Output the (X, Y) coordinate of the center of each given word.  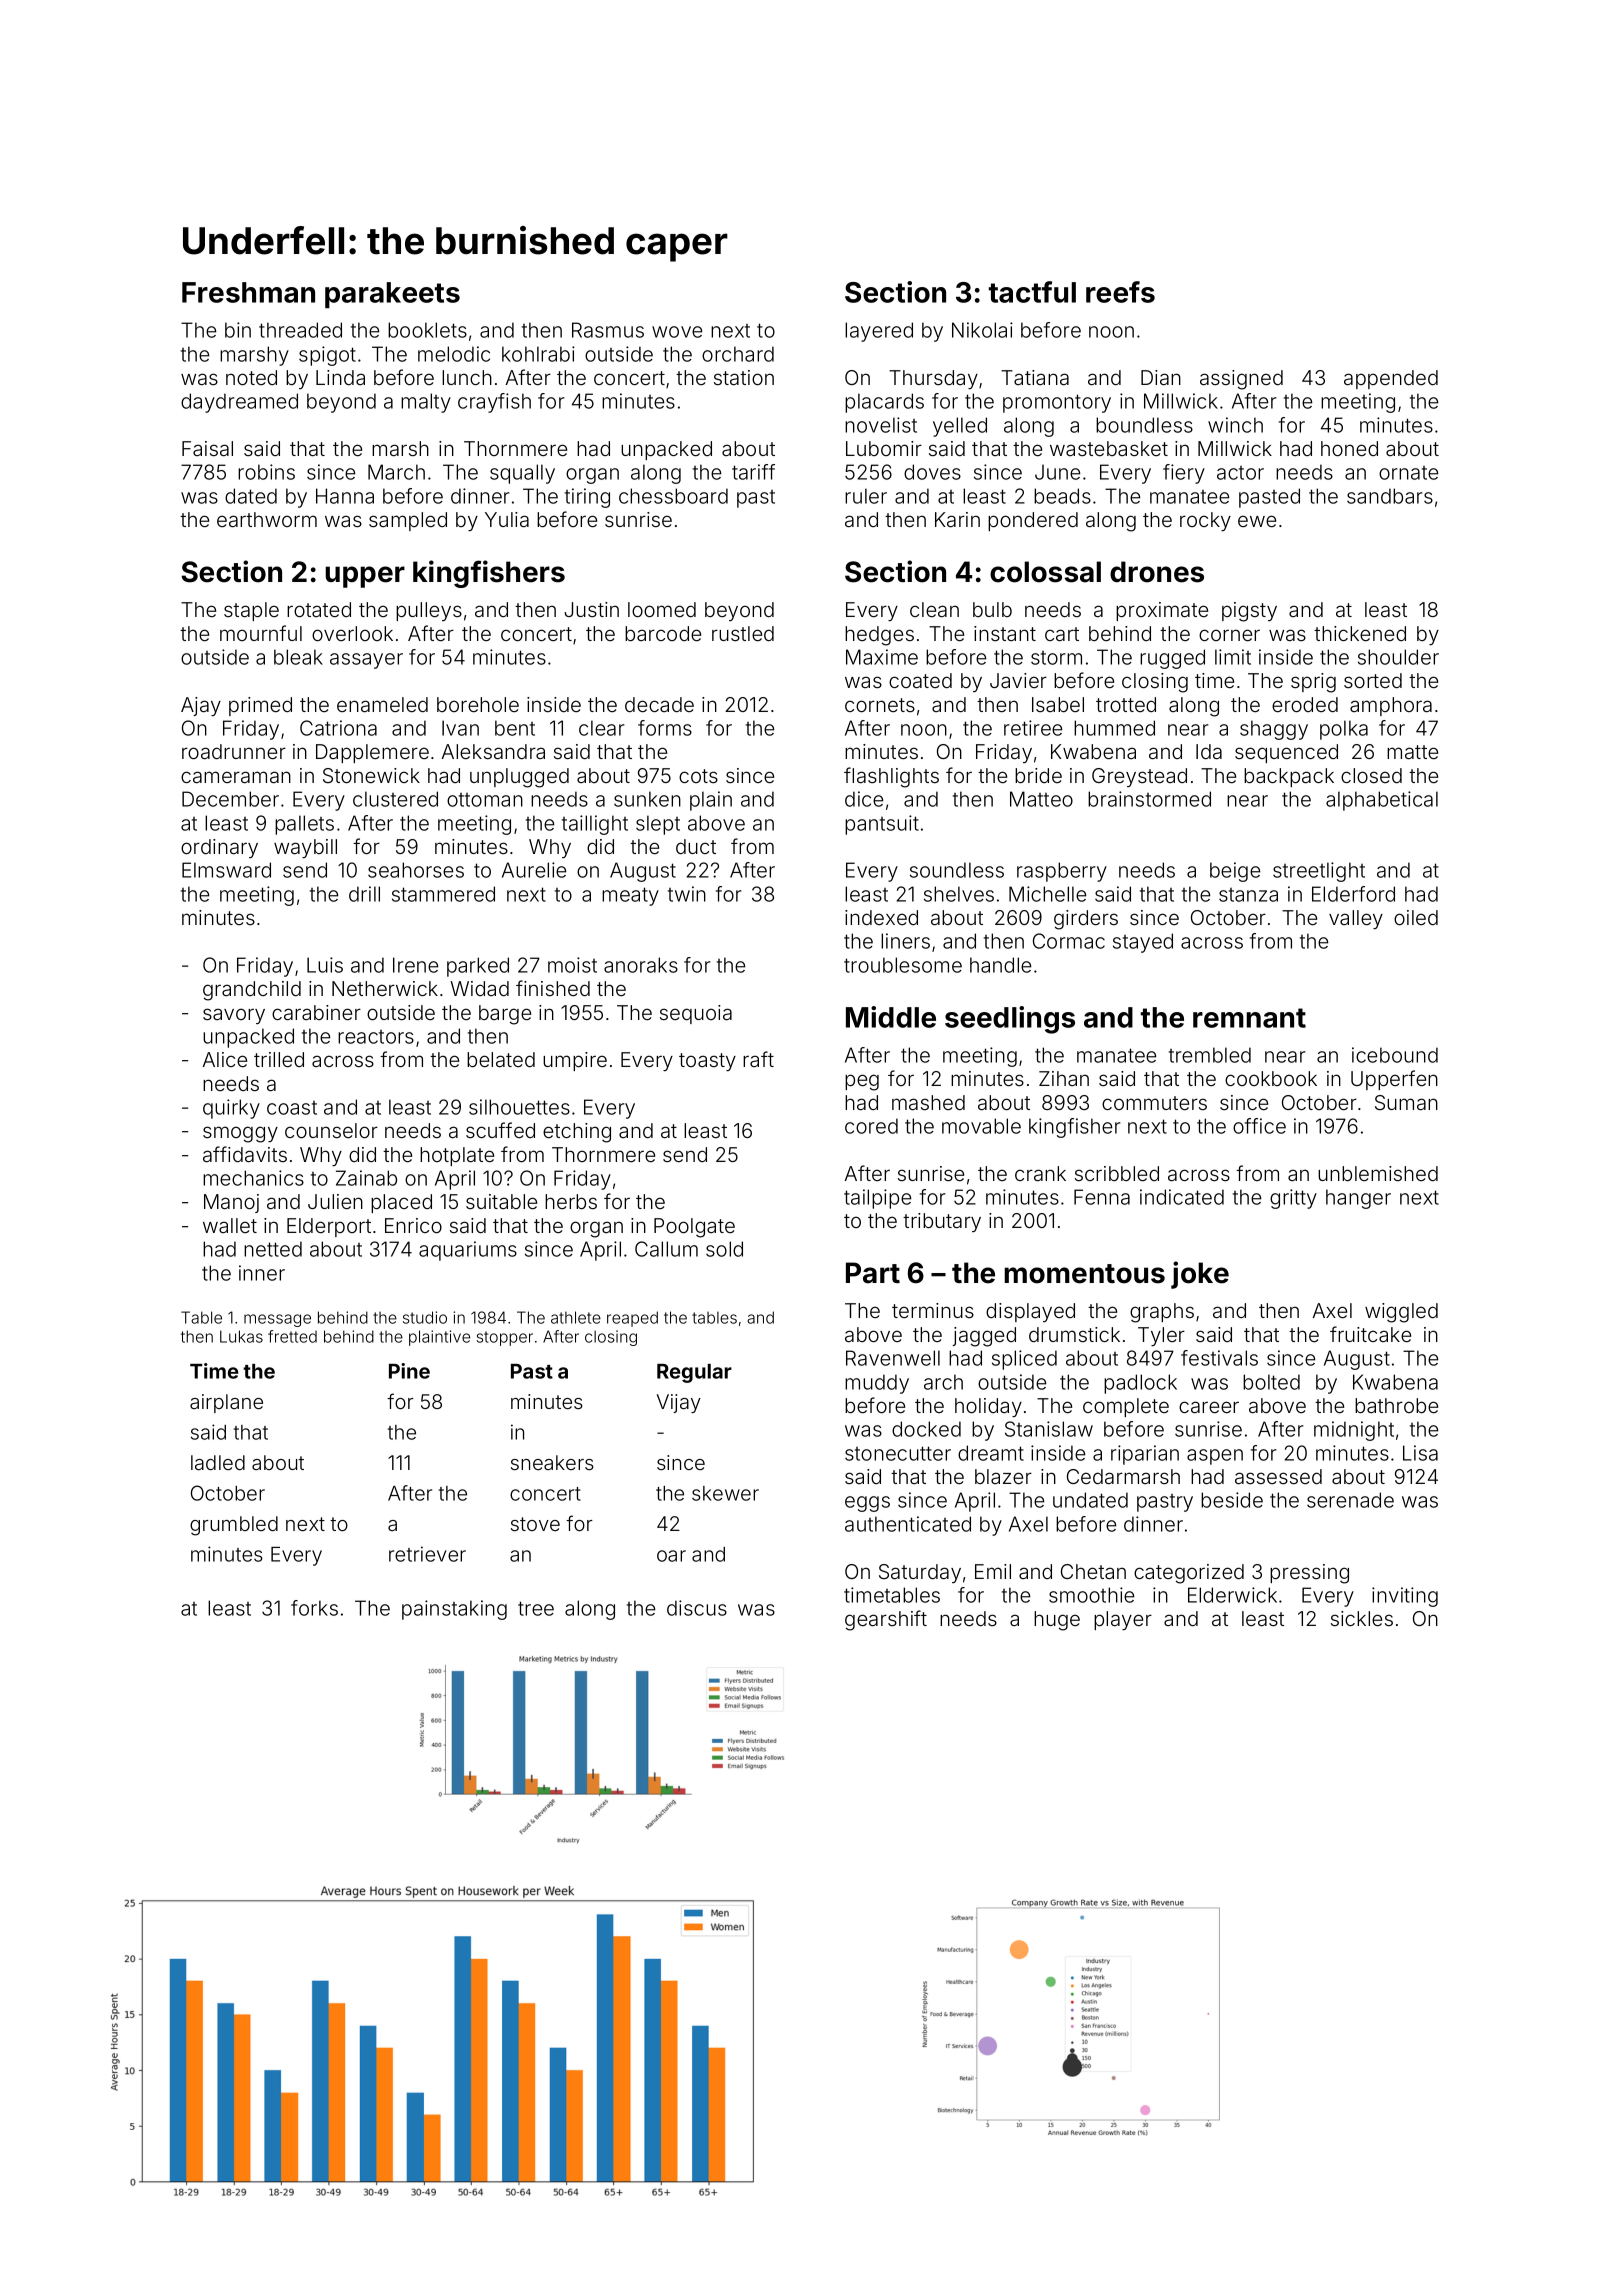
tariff (753, 472)
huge (1057, 1621)
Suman (1406, 1102)
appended (1391, 379)
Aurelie (534, 870)
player (1123, 1620)
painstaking (454, 1610)
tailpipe (877, 1199)
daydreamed (239, 403)
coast (292, 1108)
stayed (1143, 943)
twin (687, 894)
